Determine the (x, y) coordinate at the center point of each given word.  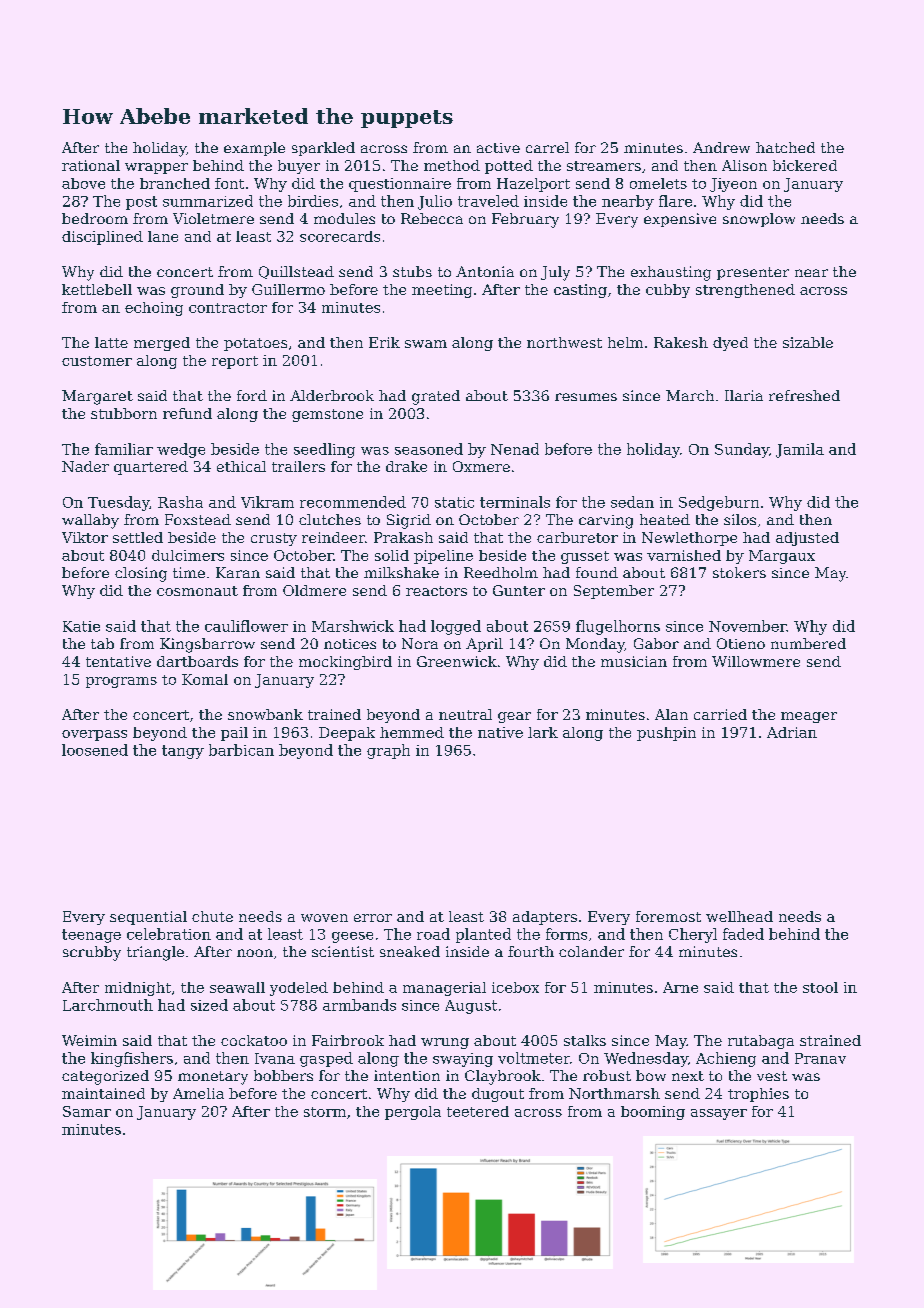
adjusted (807, 539)
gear (514, 717)
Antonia (485, 271)
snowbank (265, 714)
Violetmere (213, 218)
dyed (730, 344)
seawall (237, 987)
